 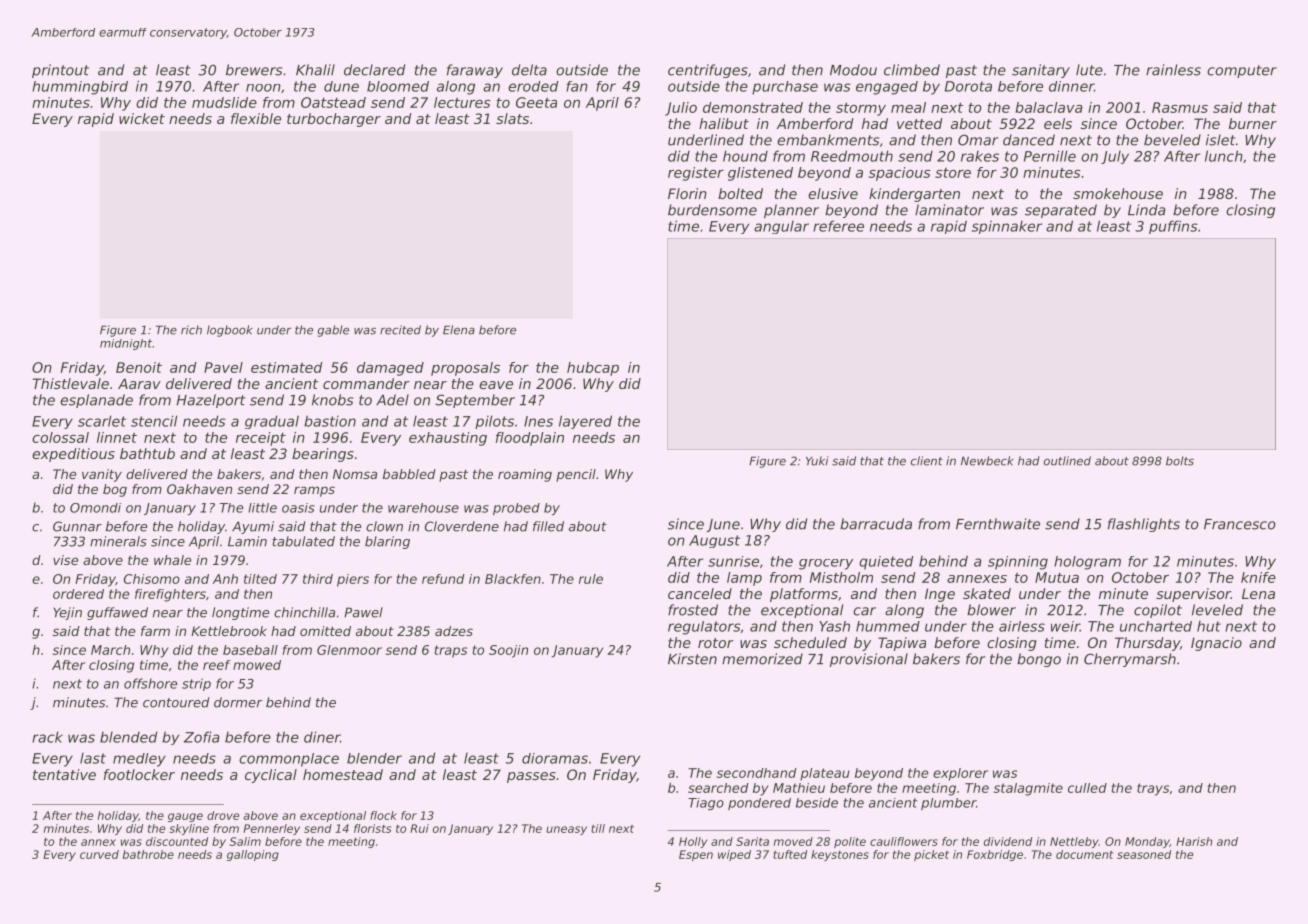 What do you see at coordinates (1180, 461) in the screenshot?
I see `bolts` at bounding box center [1180, 461].
